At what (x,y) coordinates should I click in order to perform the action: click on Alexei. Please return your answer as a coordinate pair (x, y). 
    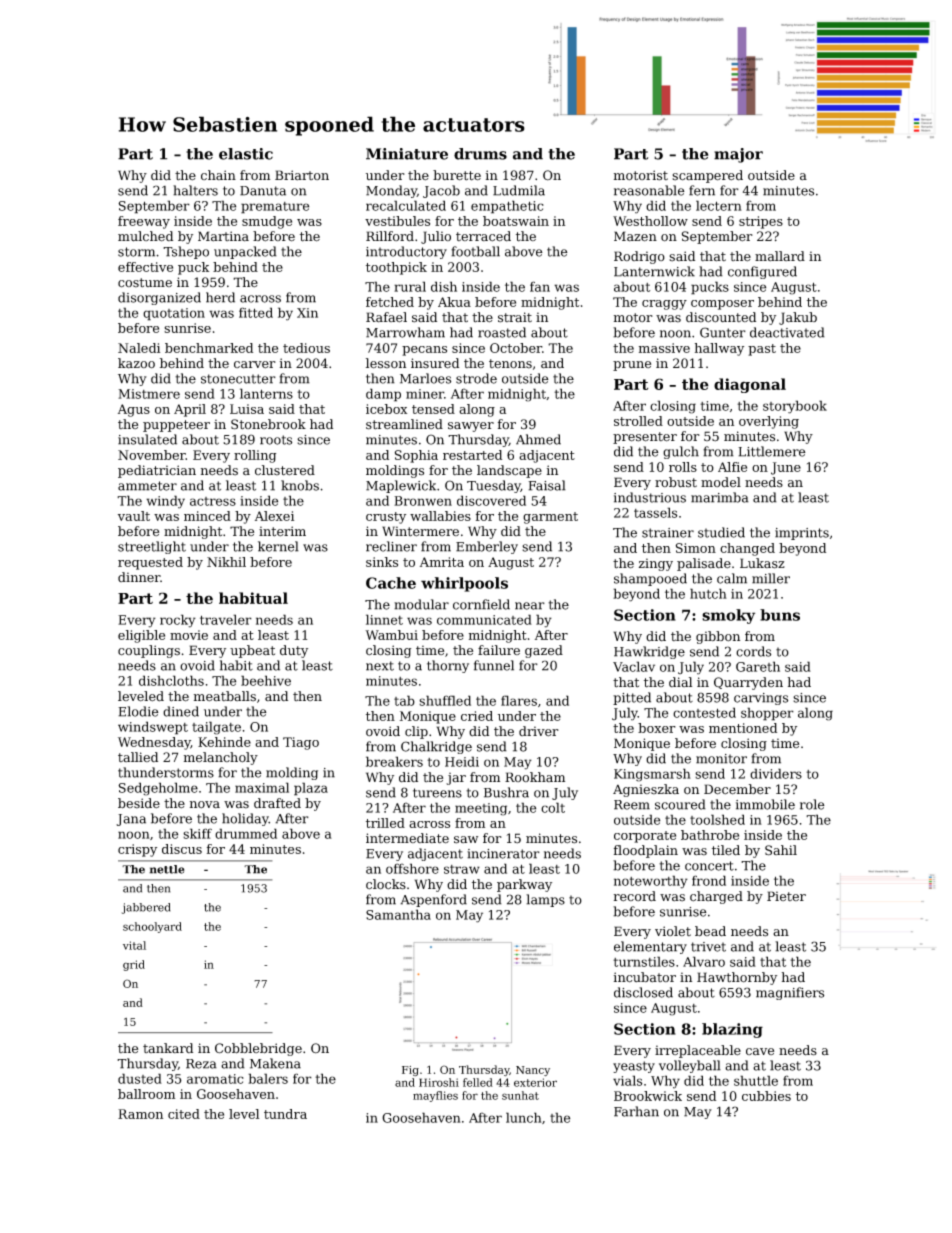
    Looking at the image, I should click on (274, 516).
